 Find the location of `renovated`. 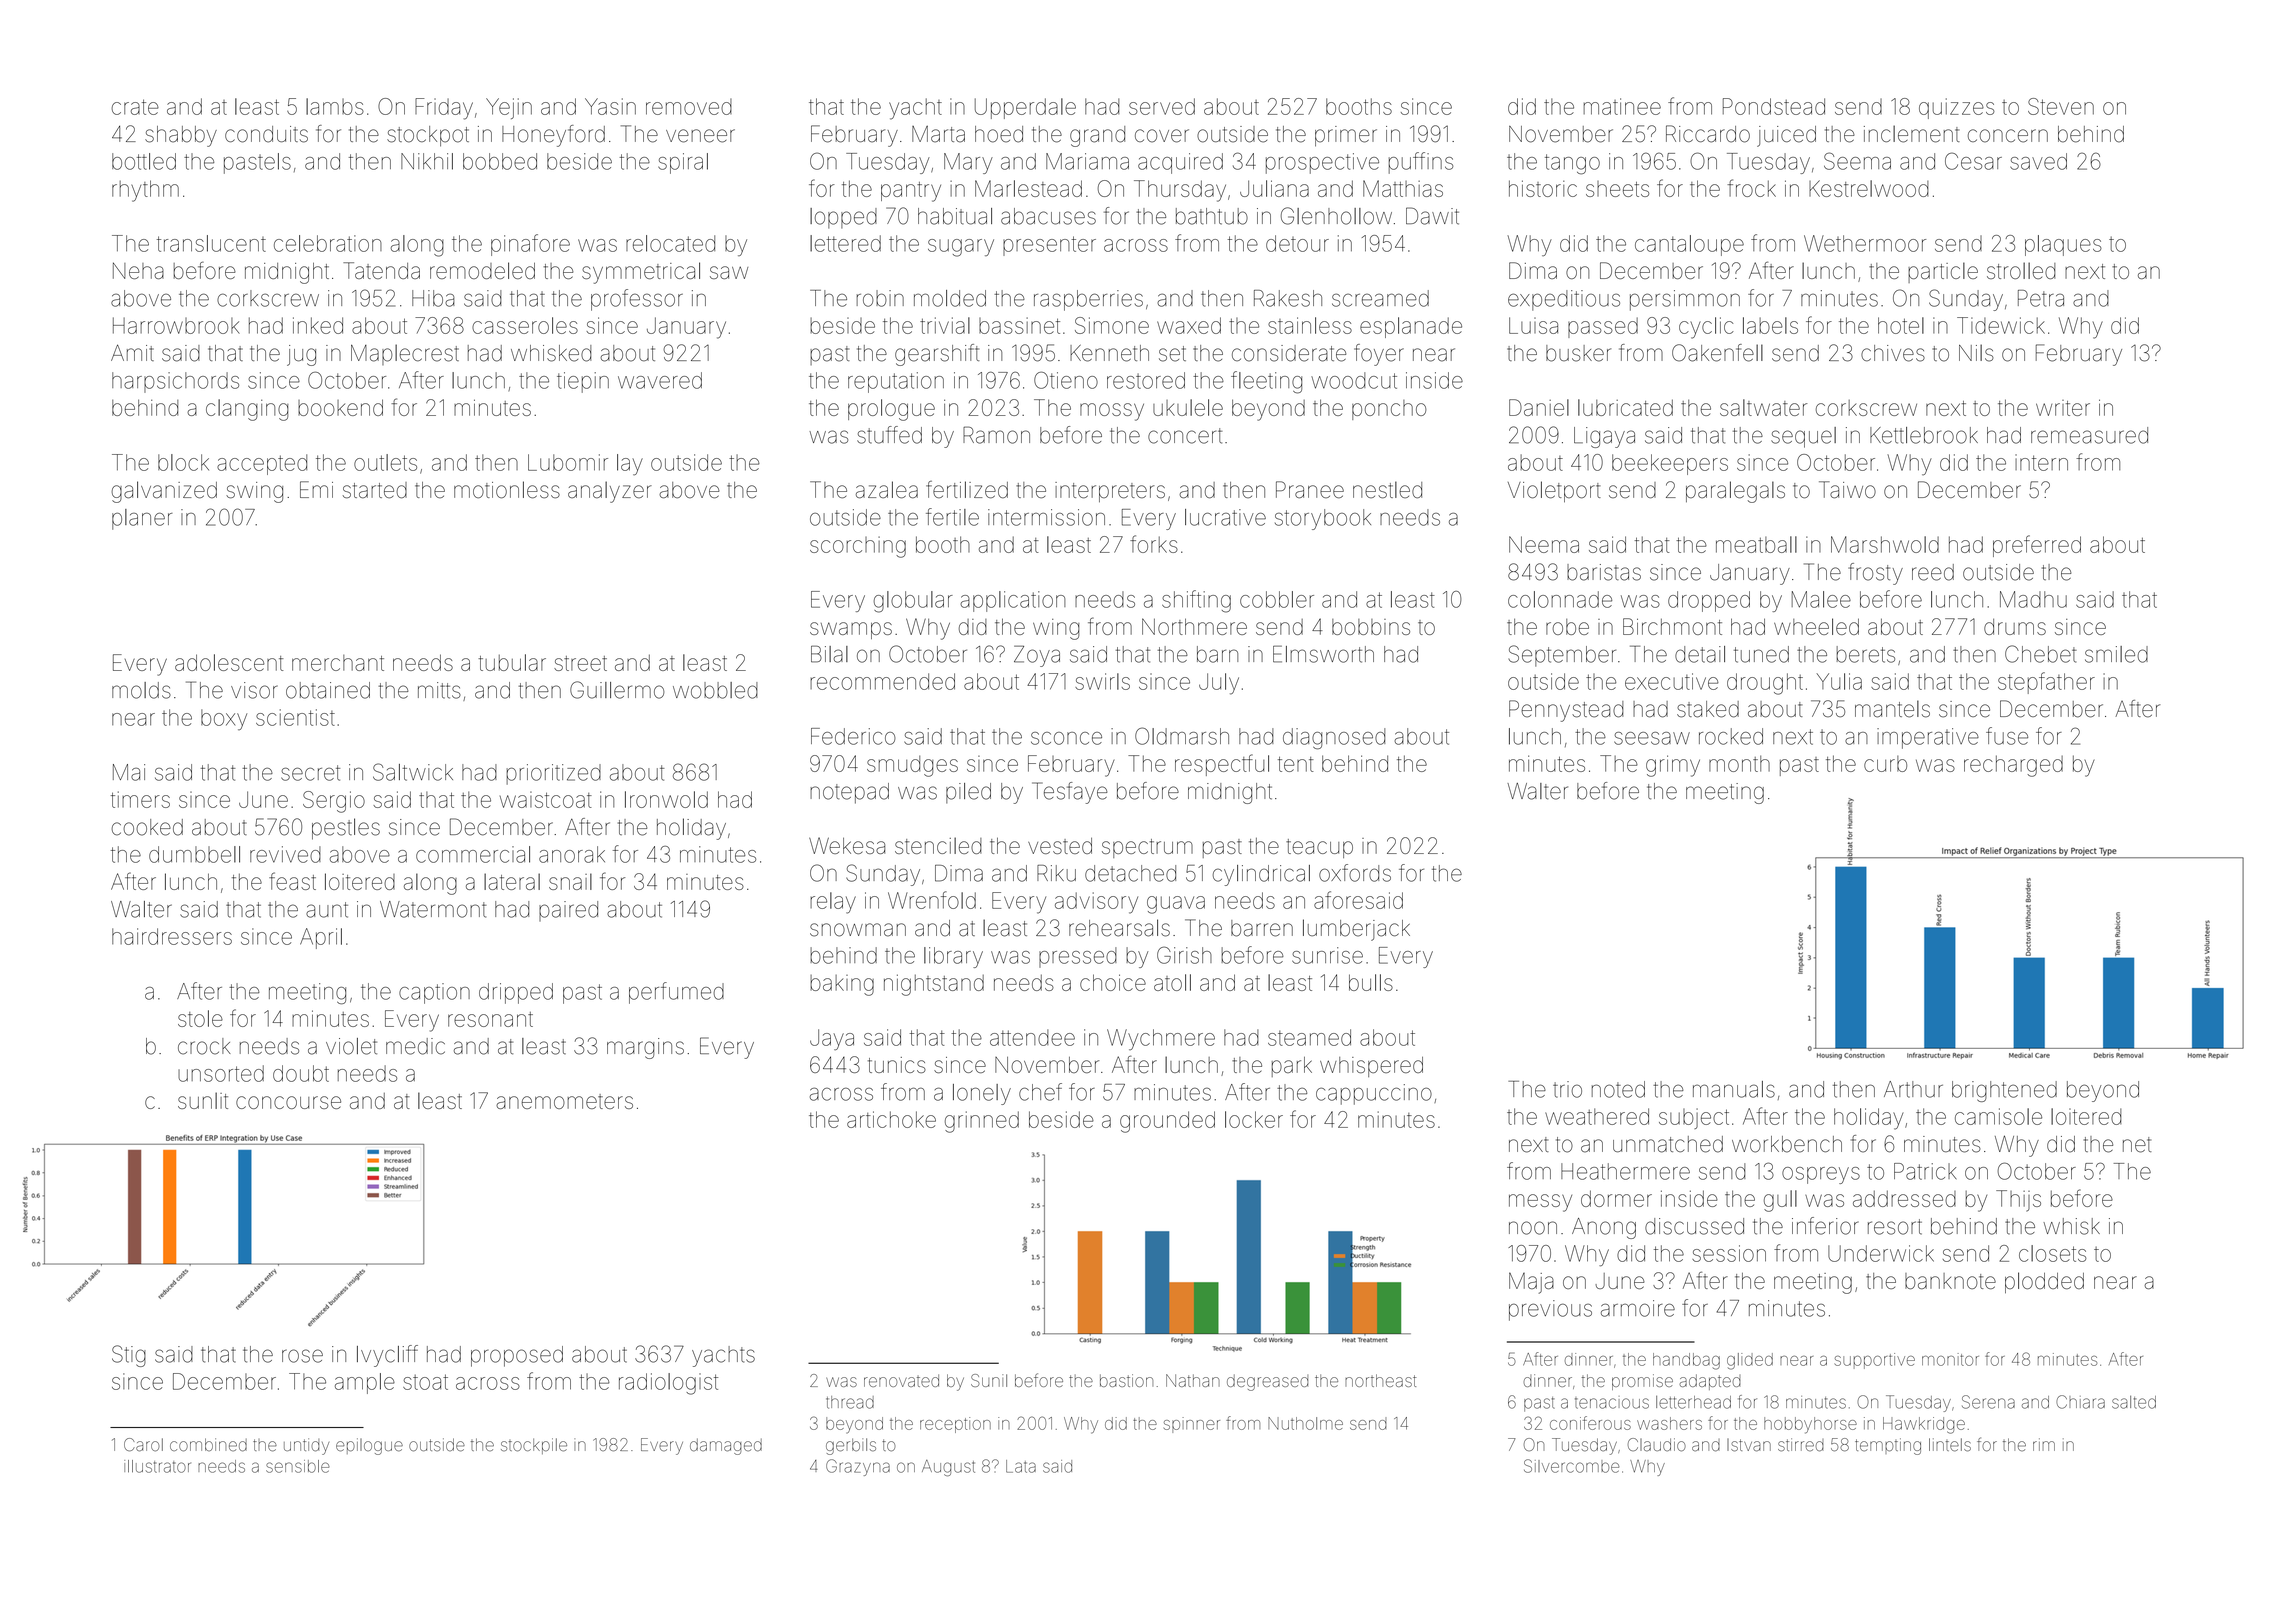

renovated is located at coordinates (901, 1380).
